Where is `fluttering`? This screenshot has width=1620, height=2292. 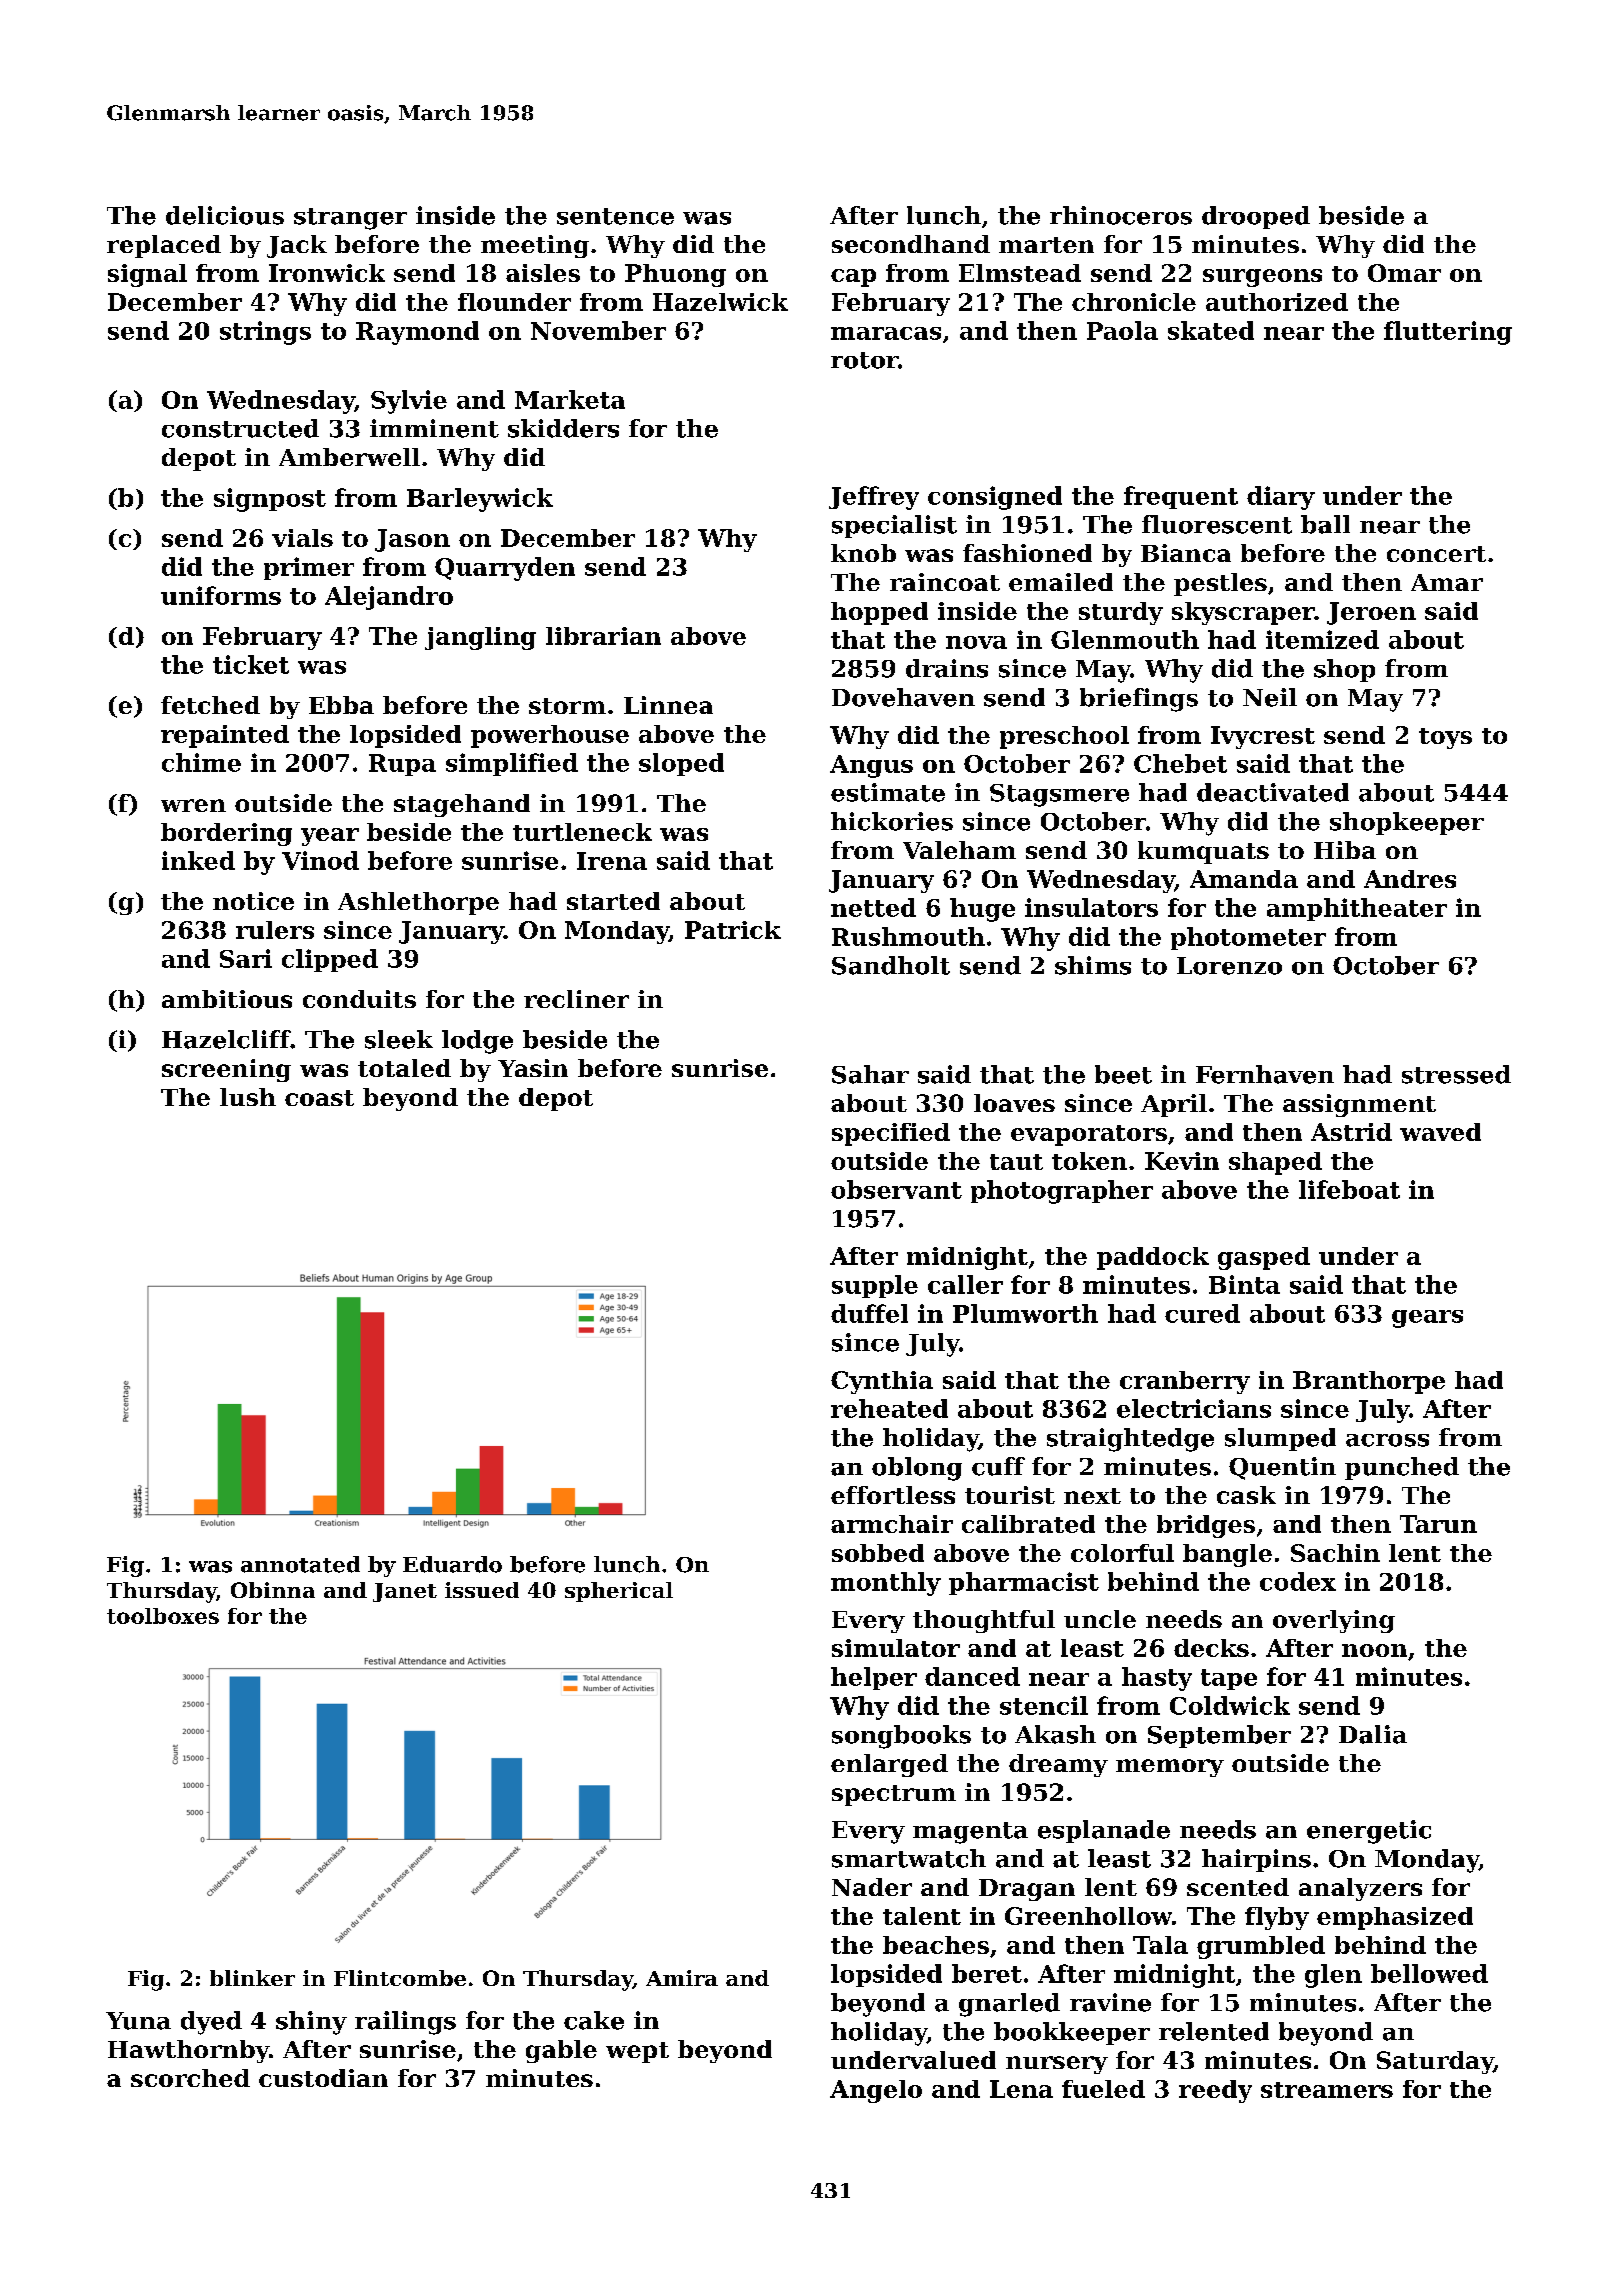 fluttering is located at coordinates (1448, 333).
